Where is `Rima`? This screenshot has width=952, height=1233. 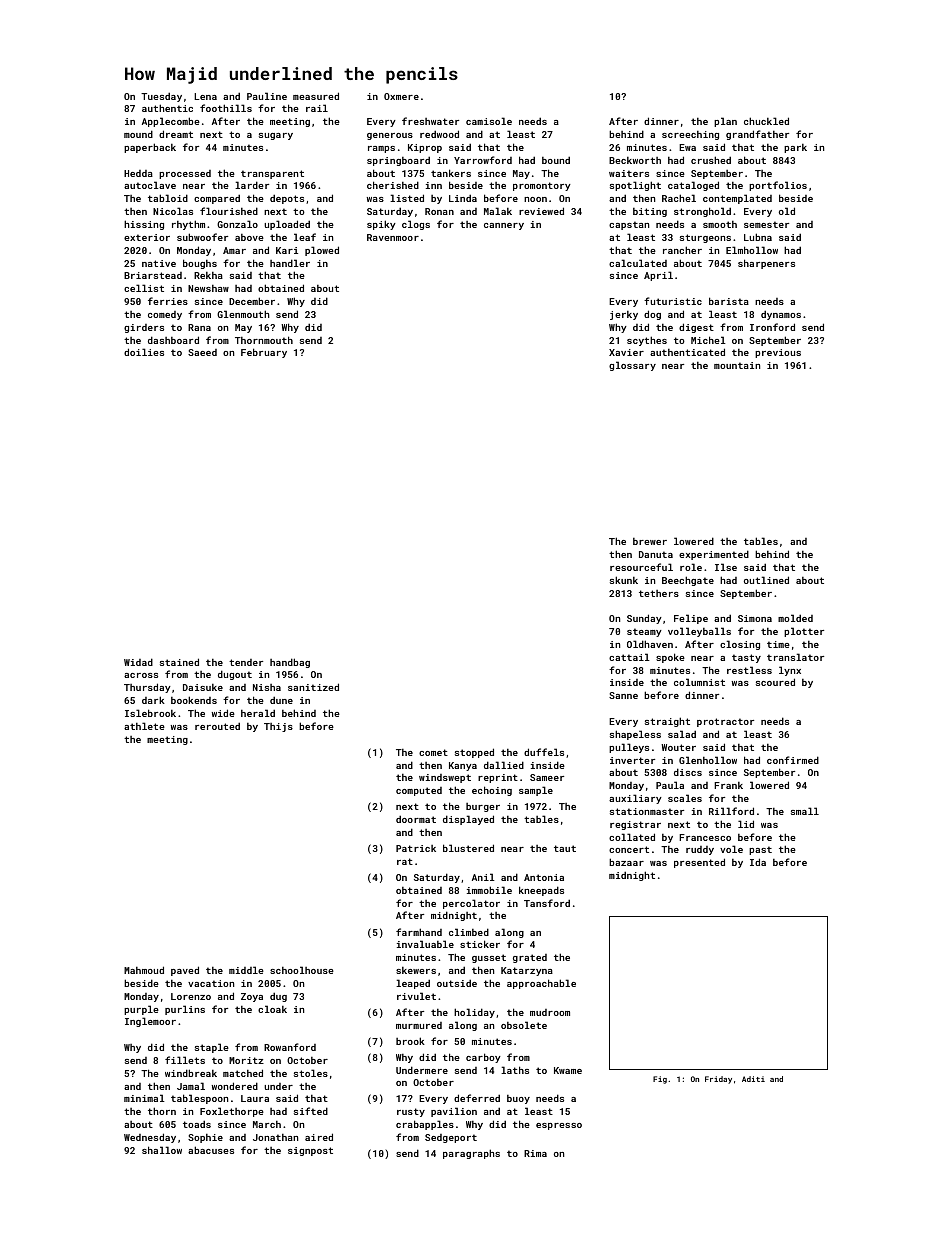 Rima is located at coordinates (535, 1153).
